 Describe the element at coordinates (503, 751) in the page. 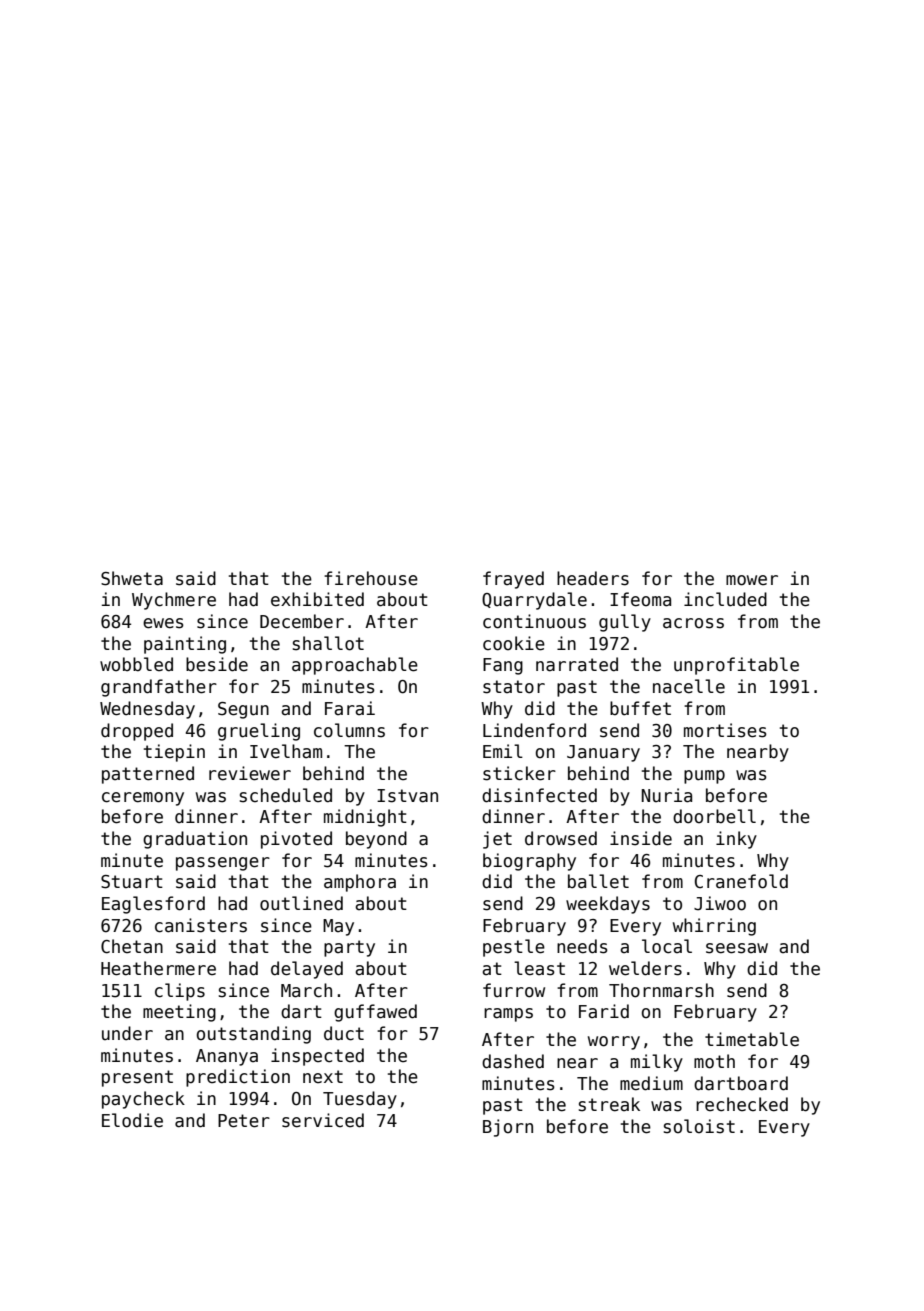

I see `Emil` at that location.
